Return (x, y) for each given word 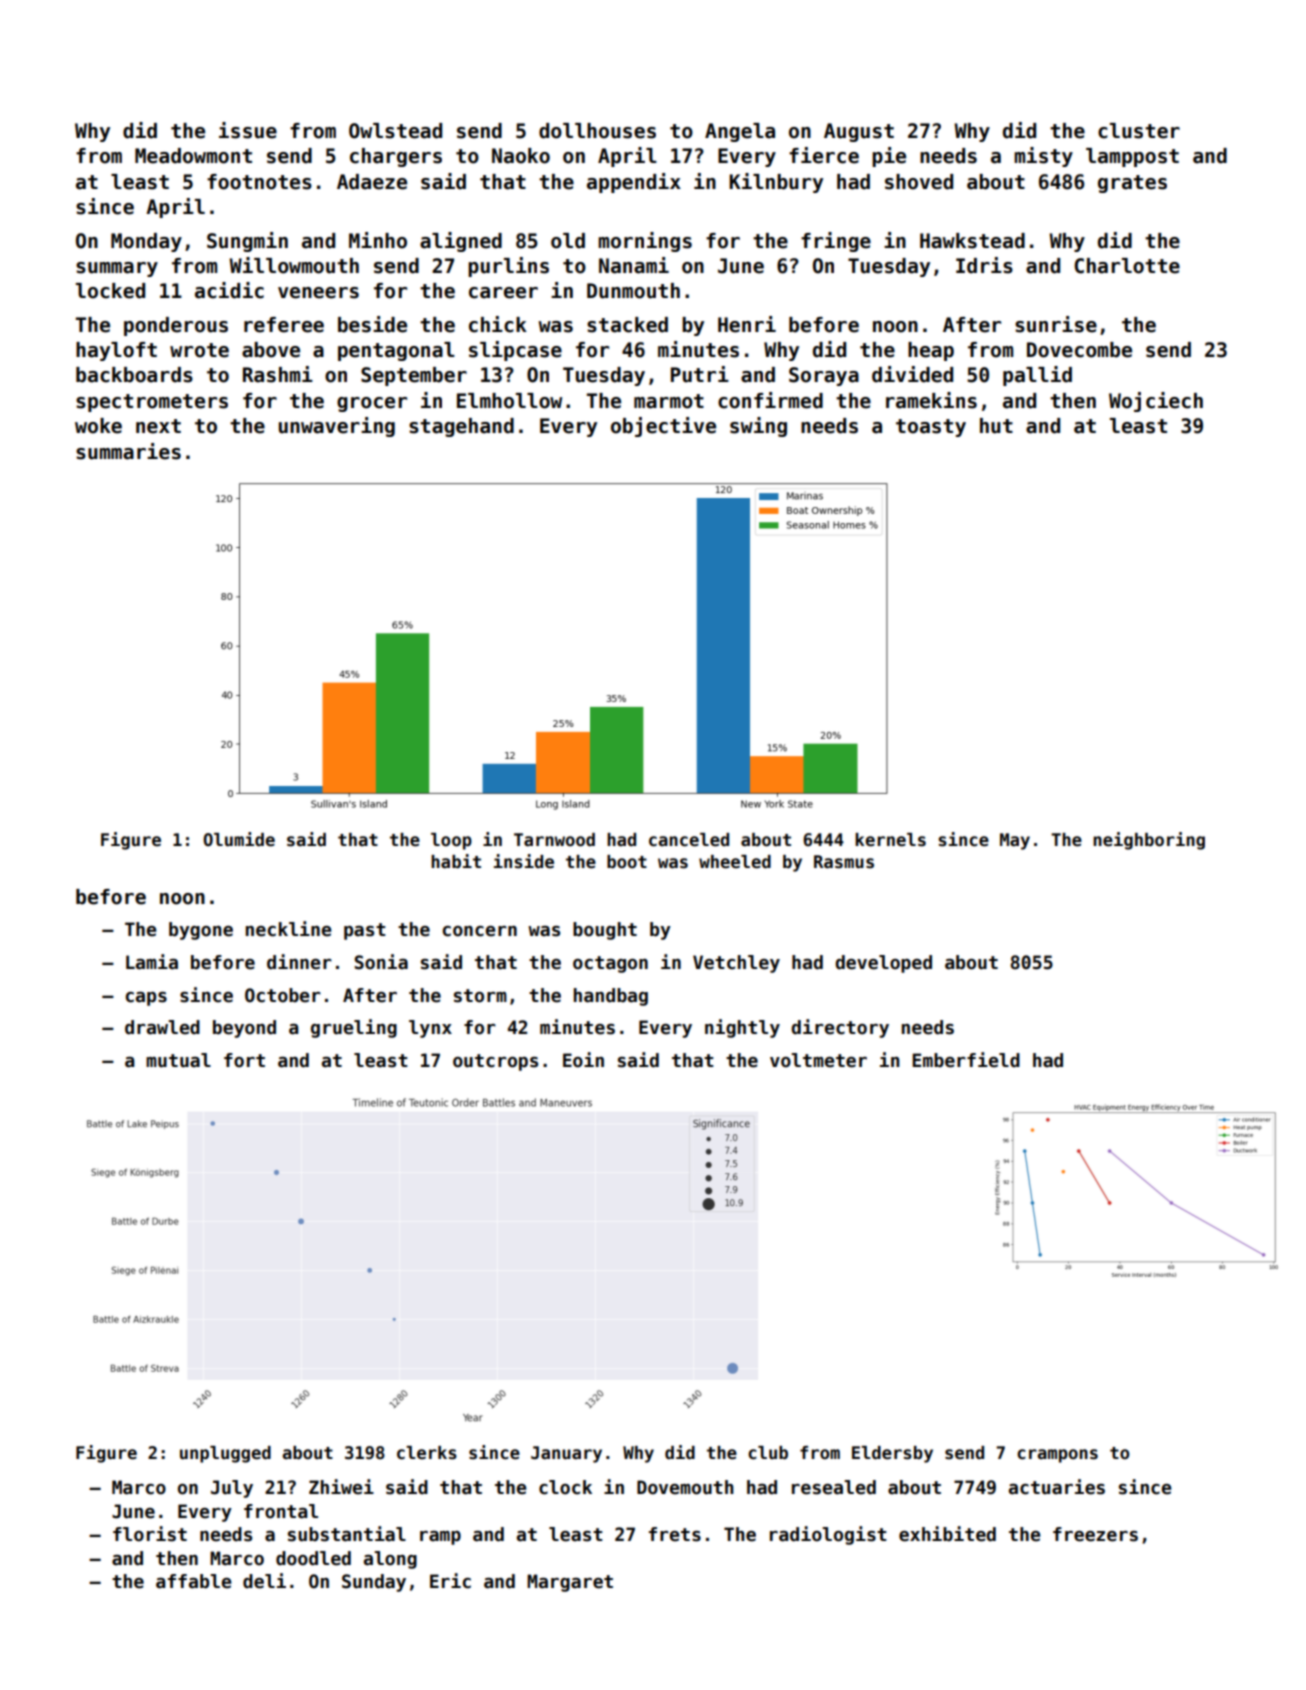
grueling (354, 1028)
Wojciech (1156, 402)
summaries (128, 451)
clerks (427, 1453)
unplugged (225, 1454)
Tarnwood (554, 840)
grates (1132, 184)
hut (996, 426)
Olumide (239, 839)
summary (117, 269)
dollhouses (597, 131)
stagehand (461, 427)
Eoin (583, 1060)
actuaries (1057, 1487)
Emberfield (966, 1060)
